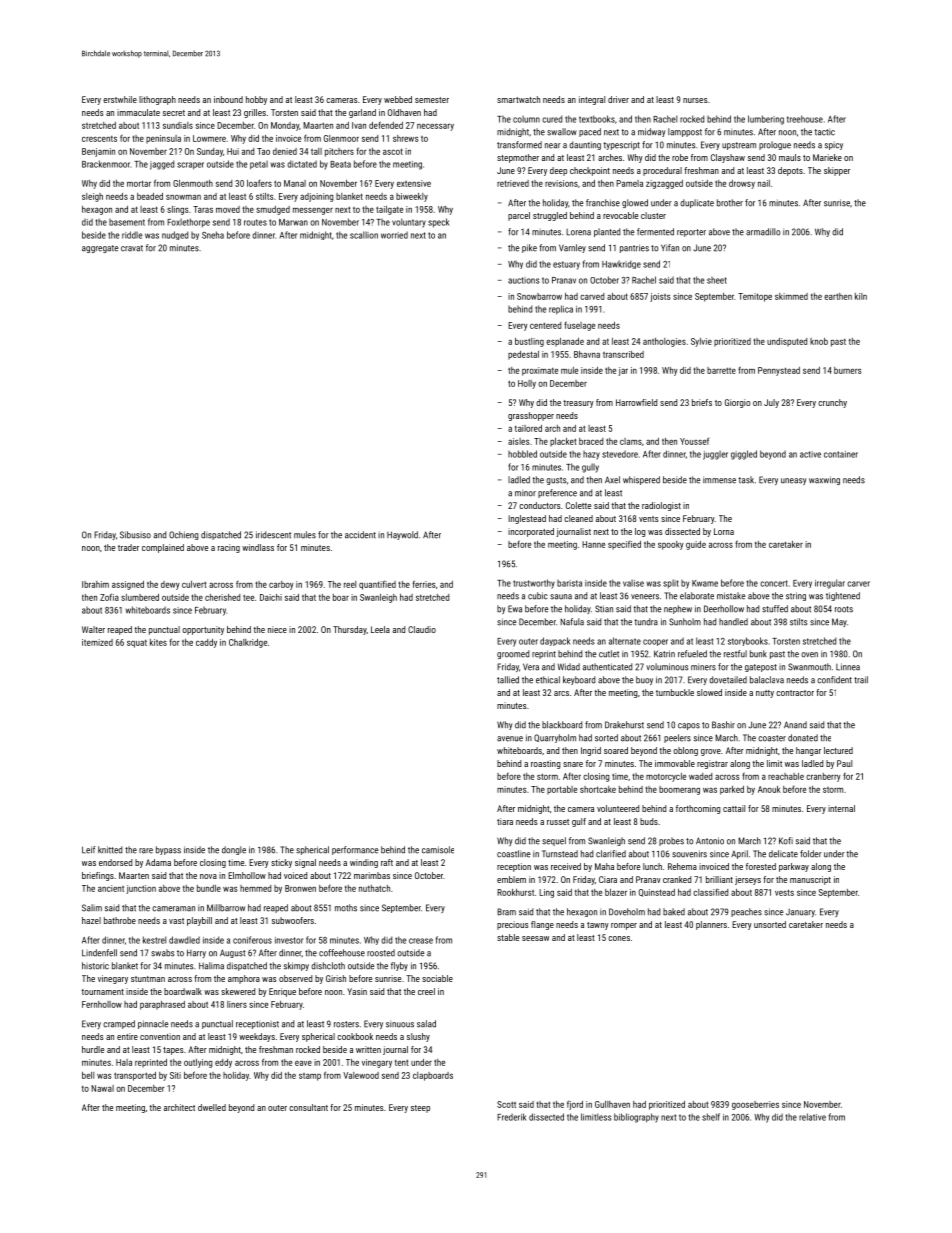 This screenshot has width=952, height=1233. What do you see at coordinates (273, 535) in the screenshot?
I see `iridescent` at bounding box center [273, 535].
